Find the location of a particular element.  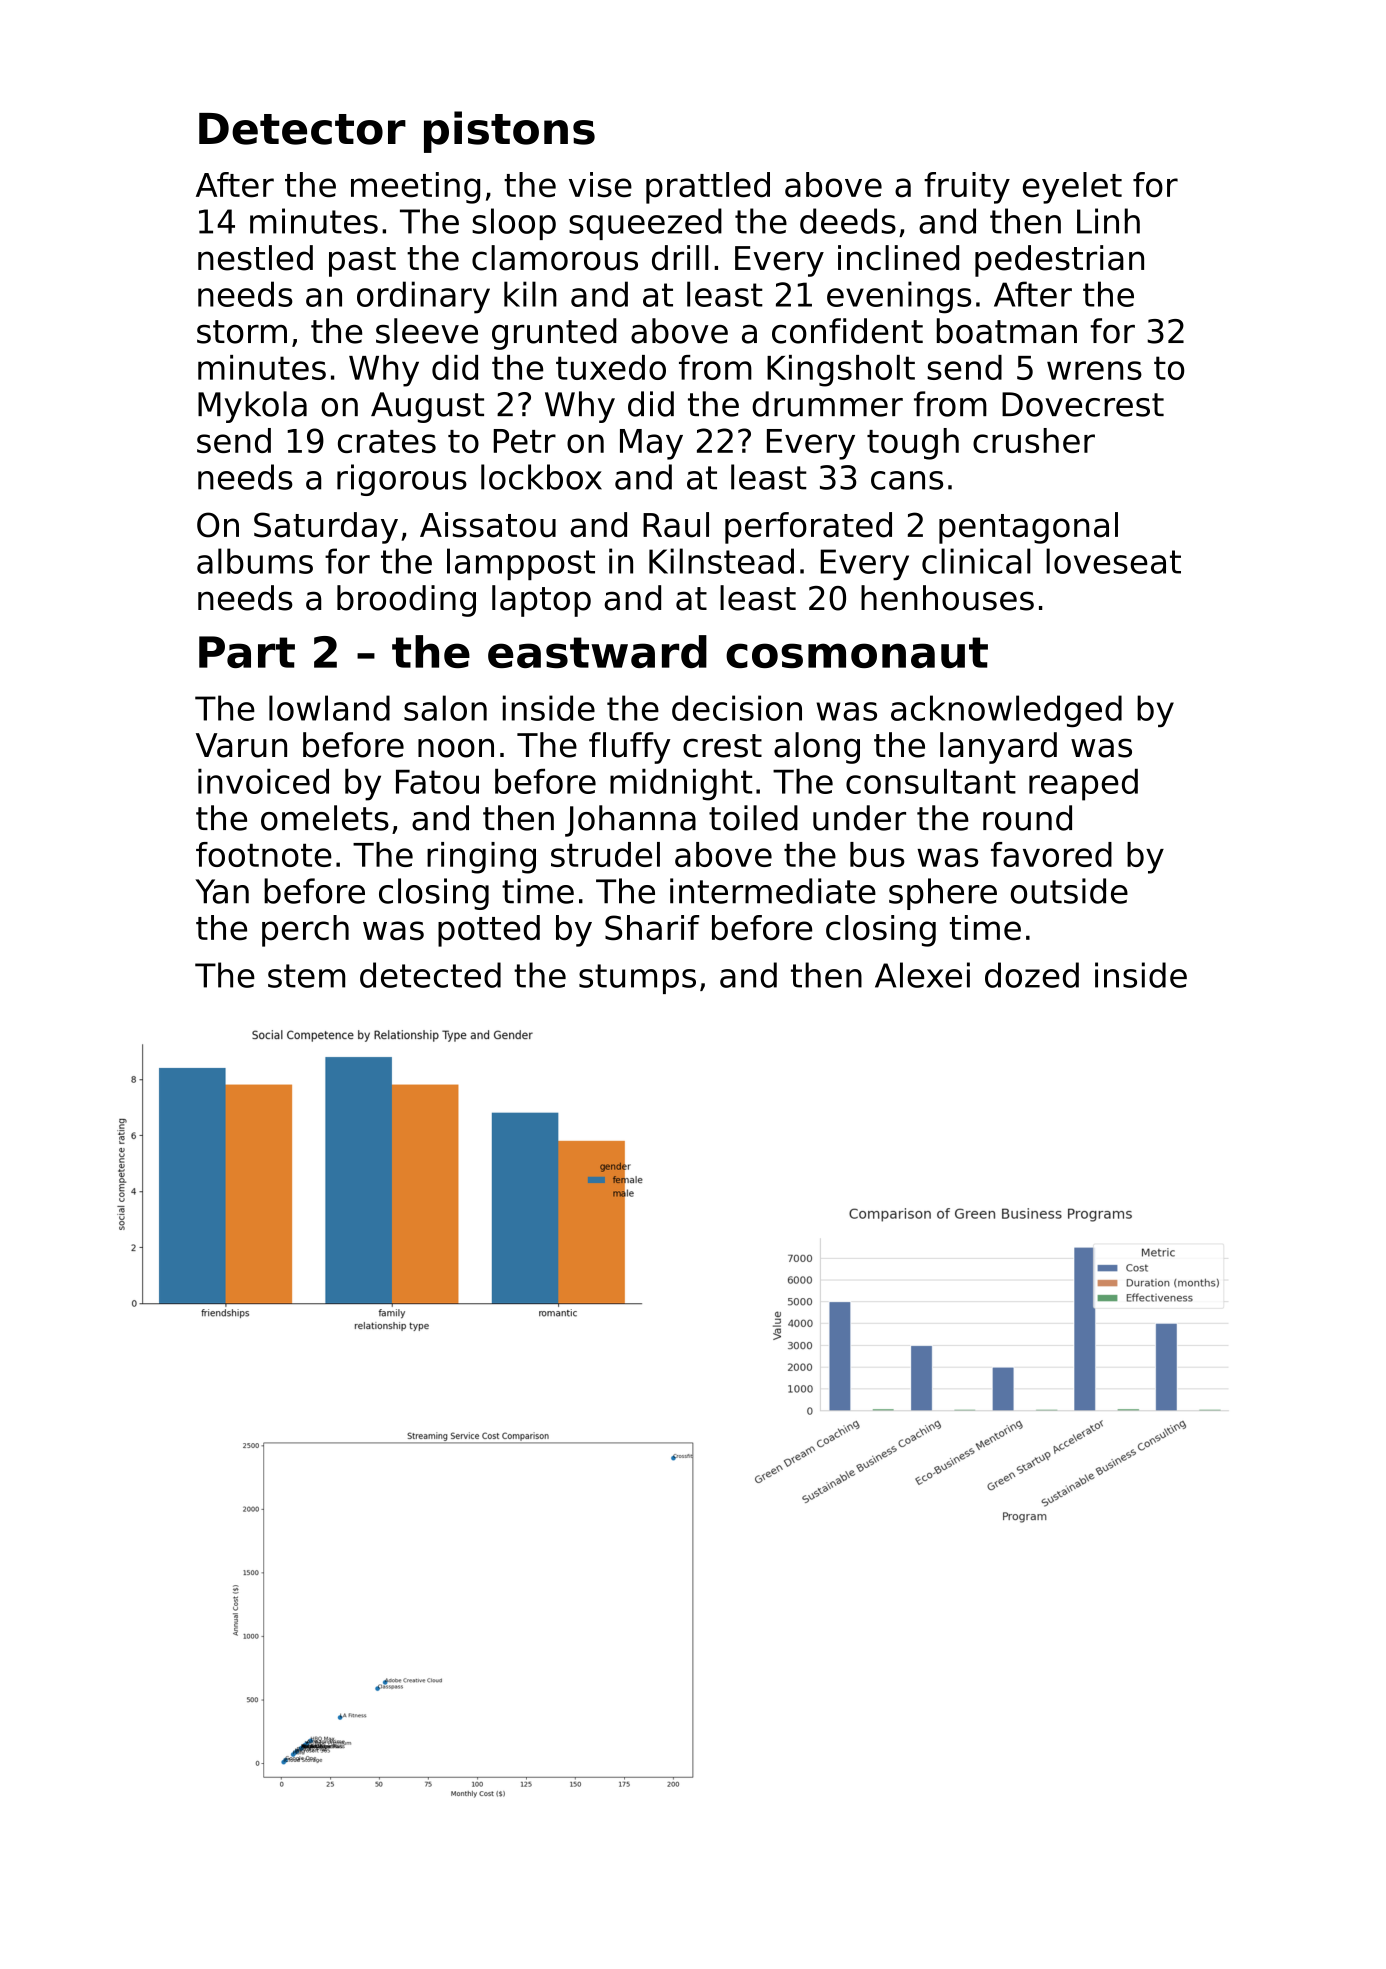

loveseat is located at coordinates (1113, 561).
